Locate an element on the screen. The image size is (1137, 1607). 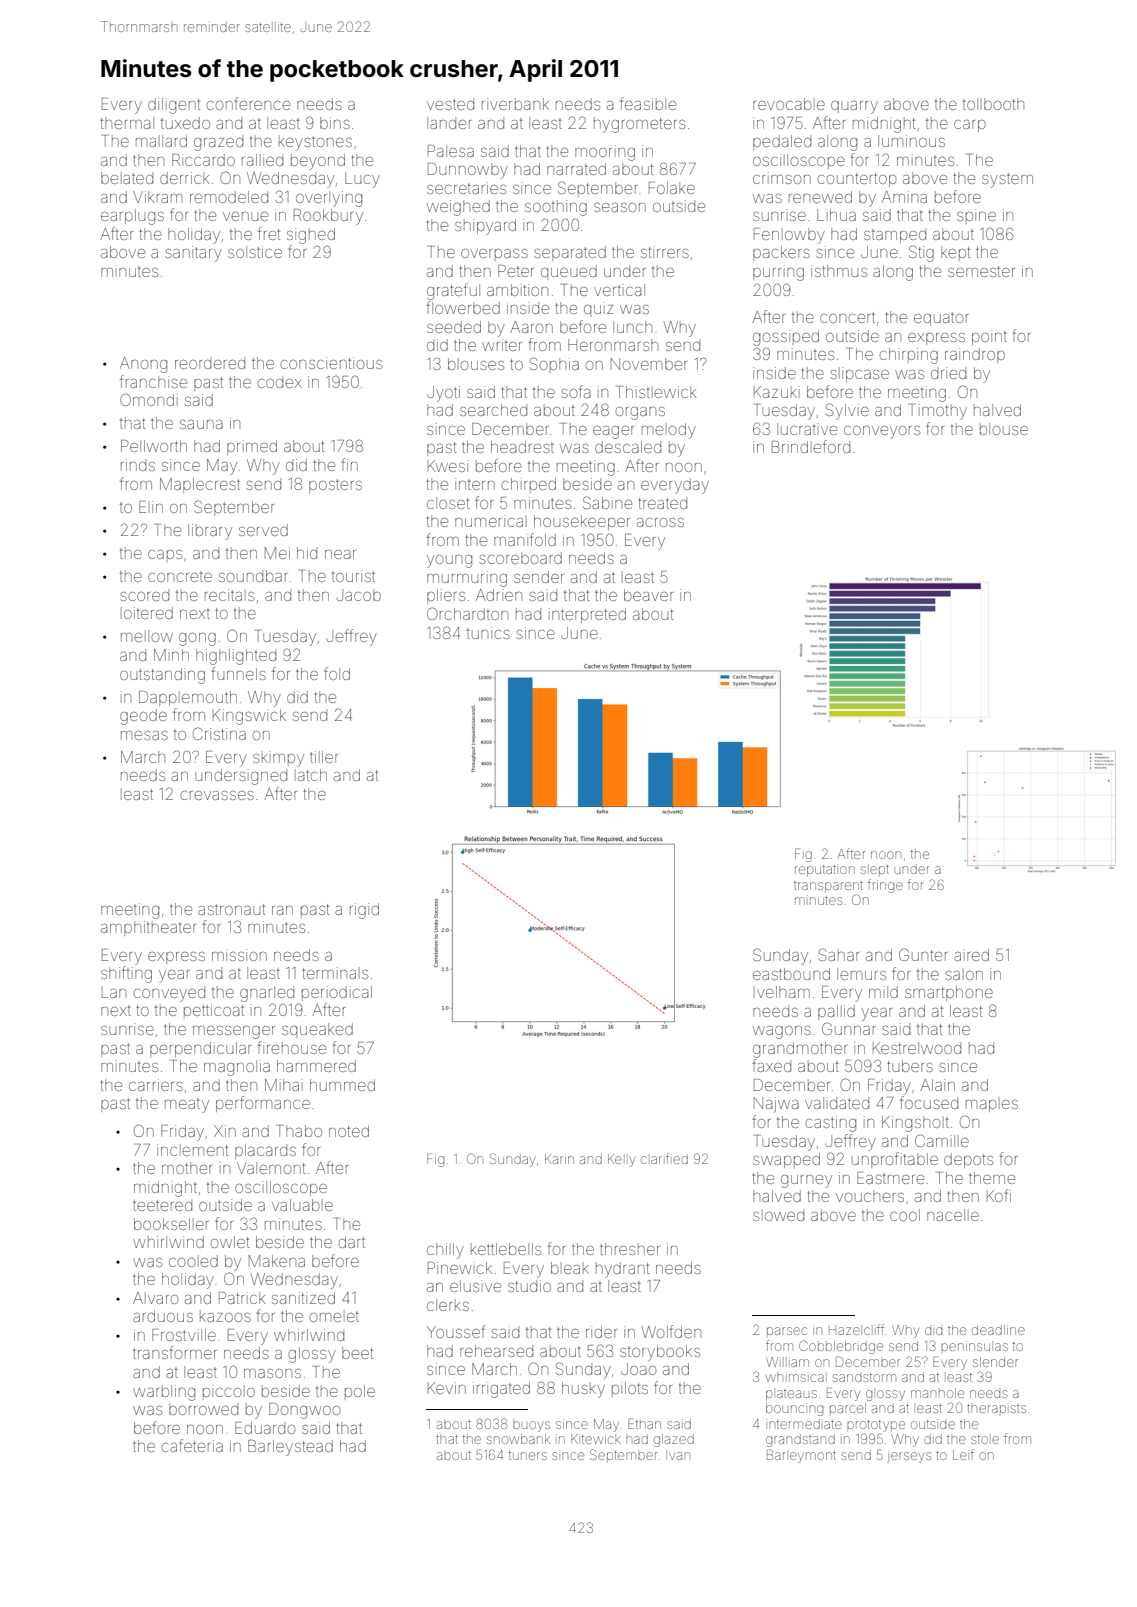
astronaut is located at coordinates (231, 909).
